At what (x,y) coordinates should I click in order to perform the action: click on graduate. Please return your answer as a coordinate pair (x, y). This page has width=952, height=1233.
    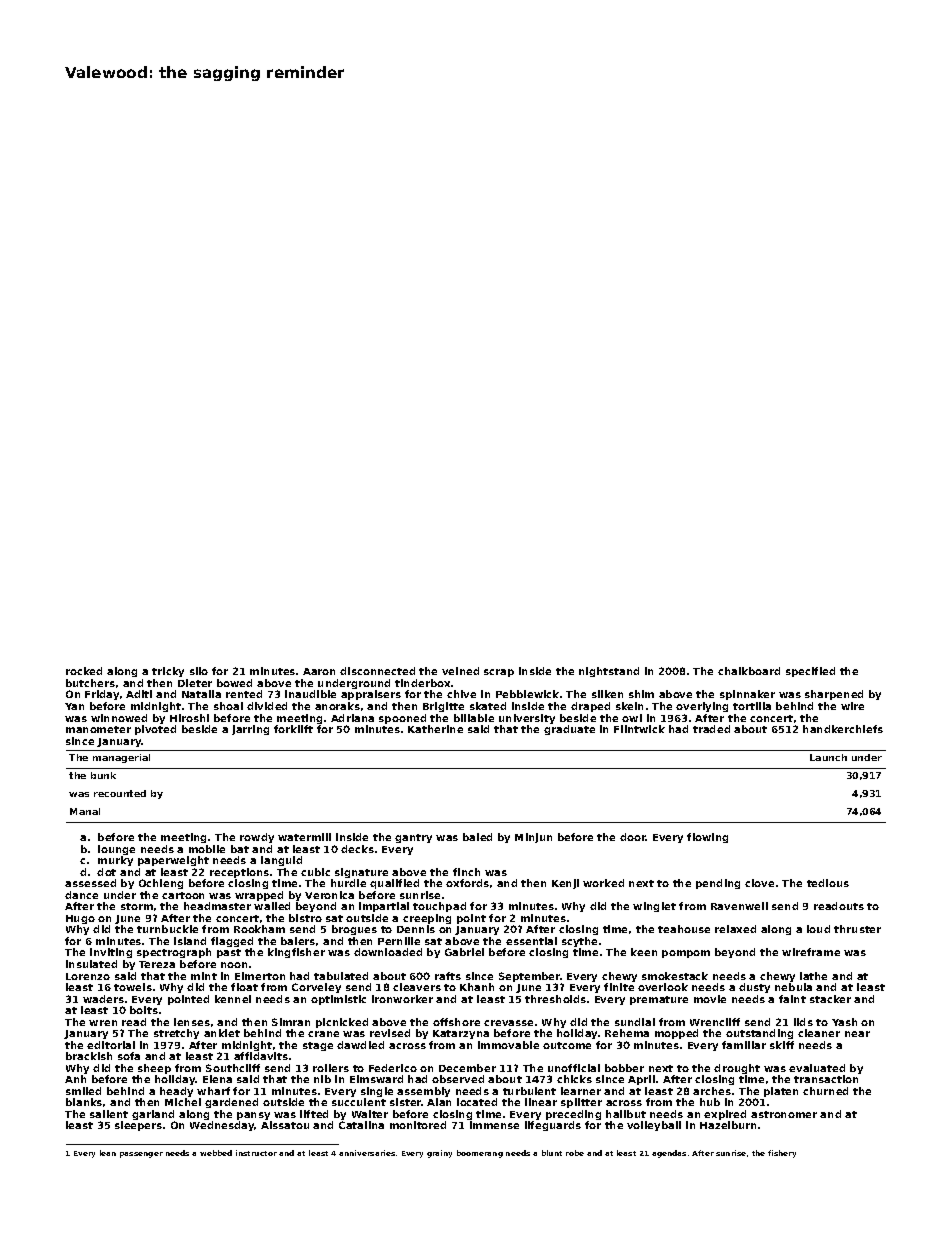
    Looking at the image, I should click on (569, 730).
